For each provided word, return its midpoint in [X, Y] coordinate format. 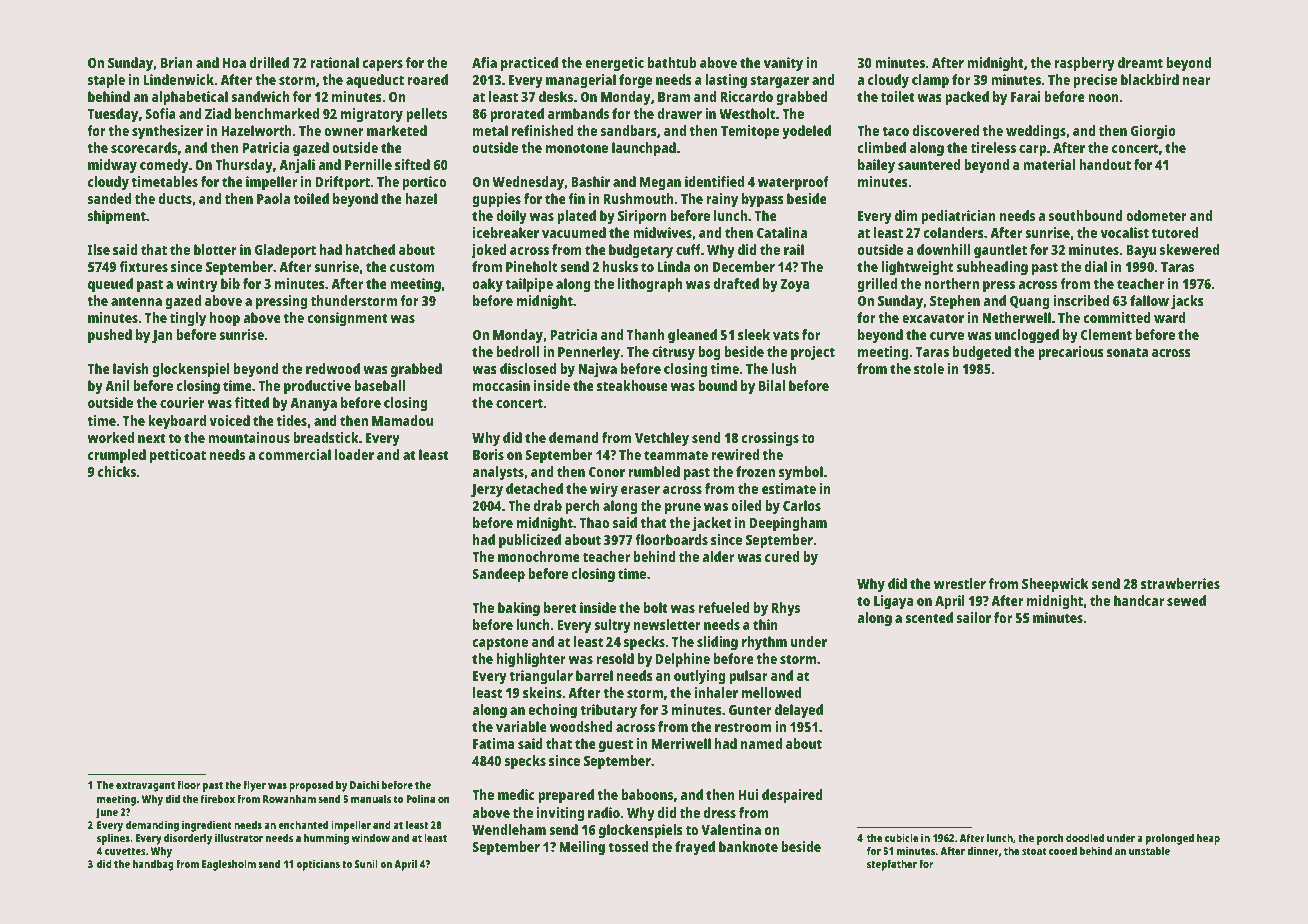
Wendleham [509, 829]
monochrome [539, 556]
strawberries [1180, 583]
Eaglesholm [229, 865]
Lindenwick [179, 79]
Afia [484, 62]
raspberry [1085, 64]
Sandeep [498, 575]
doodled [1085, 838]
